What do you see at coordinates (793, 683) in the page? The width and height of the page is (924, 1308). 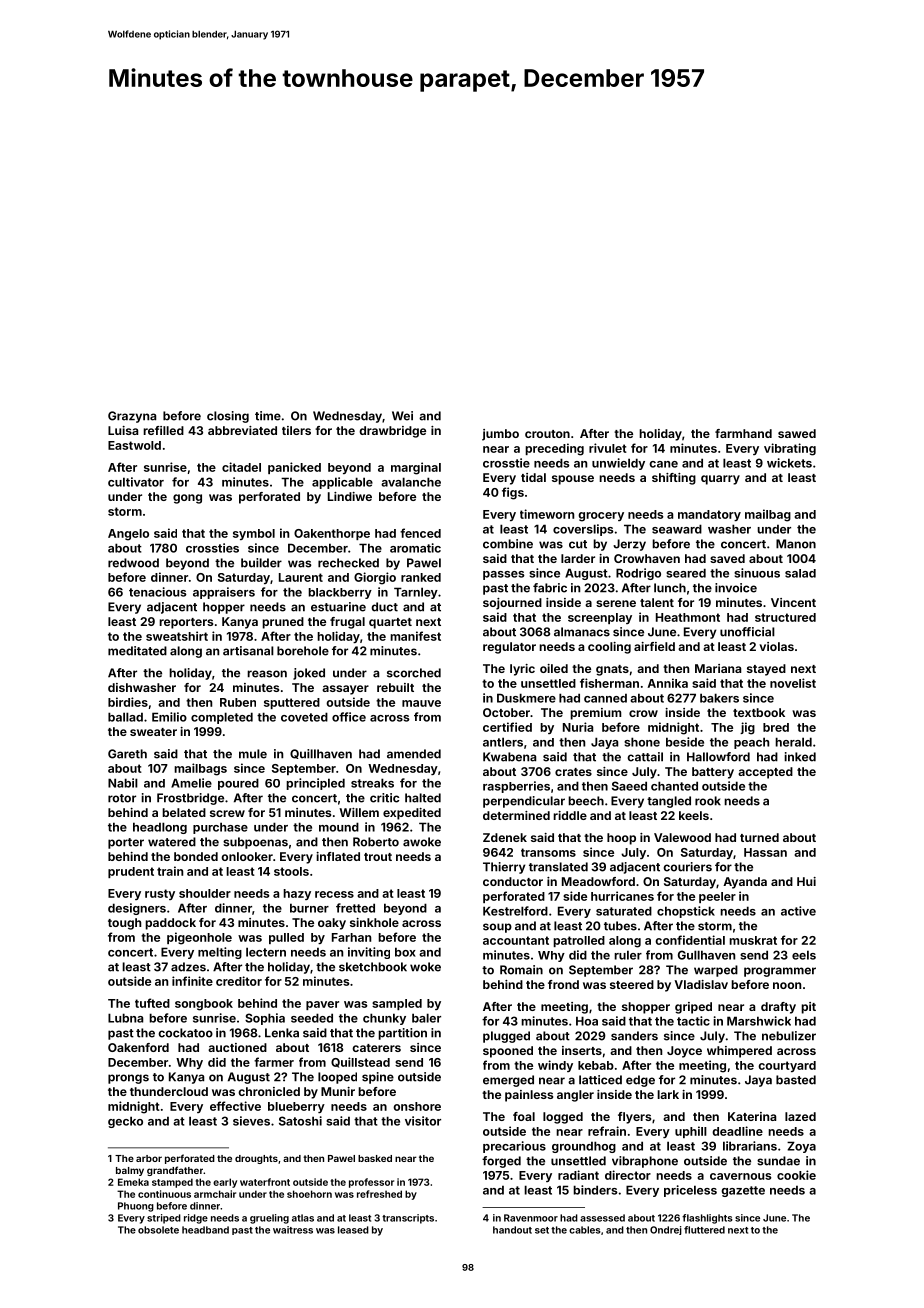 I see `novelist` at bounding box center [793, 683].
